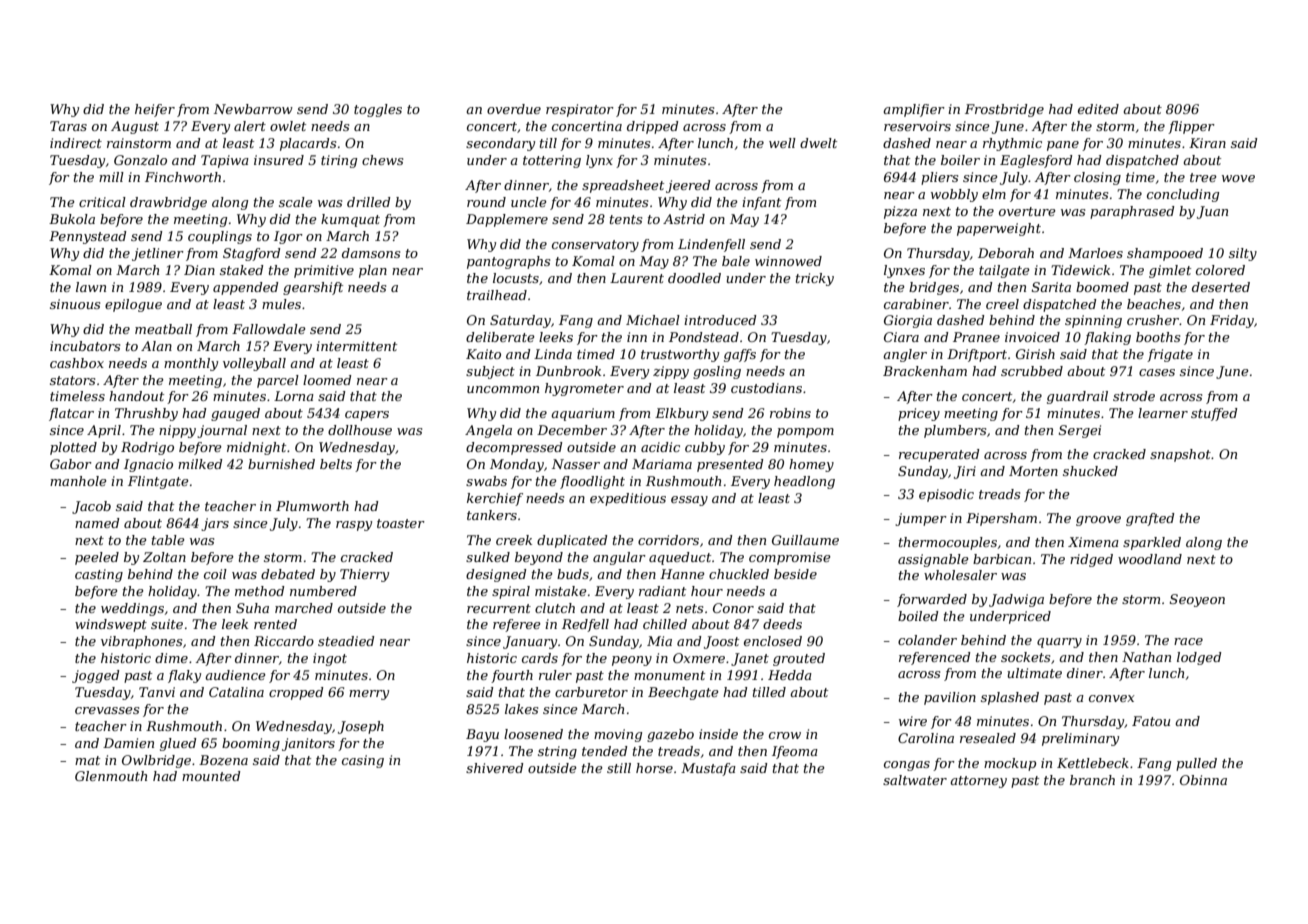 This screenshot has height=924, width=1308. I want to click on intermittent, so click(356, 346).
